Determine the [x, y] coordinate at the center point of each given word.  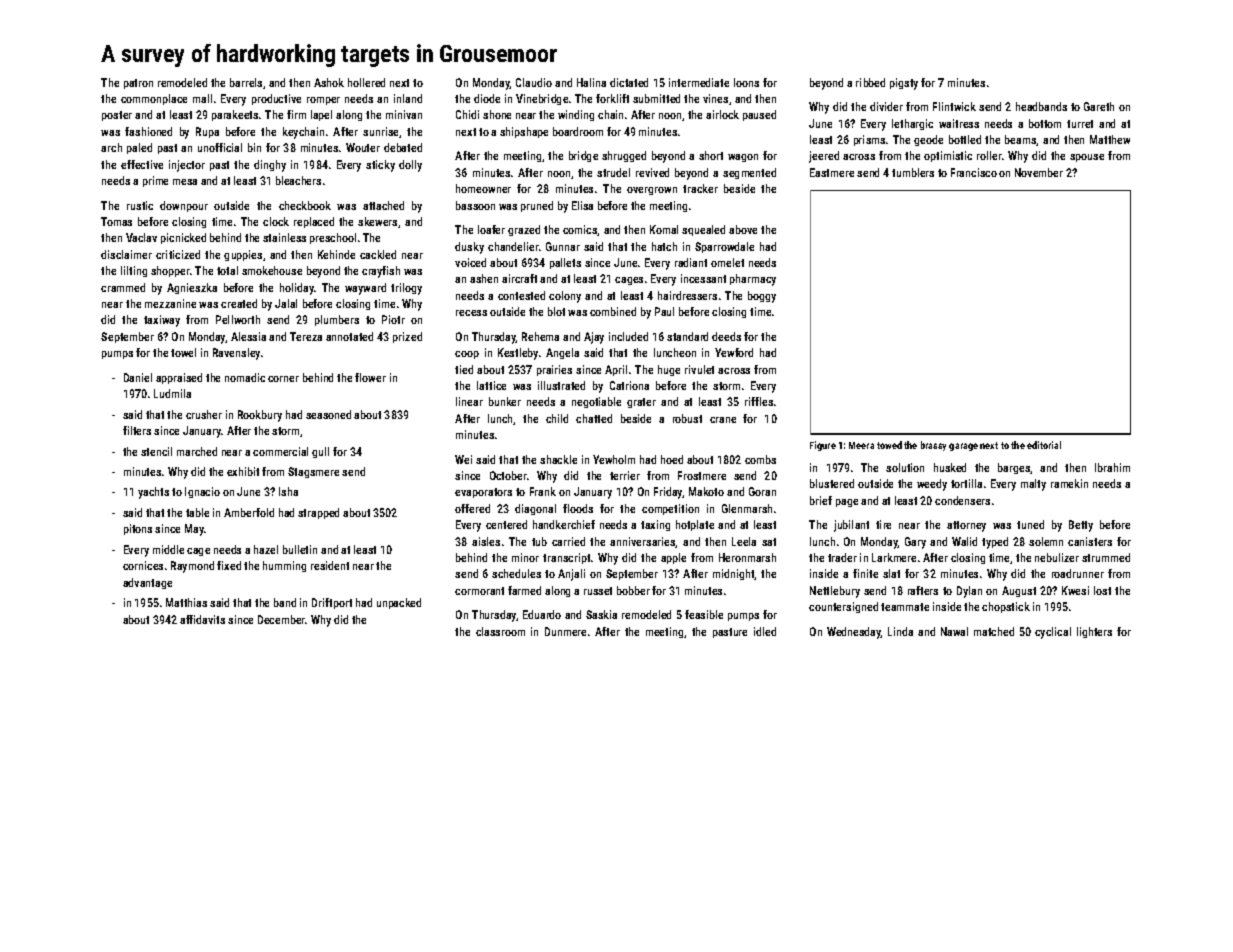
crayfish [381, 272]
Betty [1081, 526]
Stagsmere [313, 472]
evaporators [483, 493]
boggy [762, 297]
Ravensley [236, 354]
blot [556, 311]
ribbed [870, 82]
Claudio [534, 82]
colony [565, 297]
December [282, 619]
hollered [366, 82]
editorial [1044, 445]
